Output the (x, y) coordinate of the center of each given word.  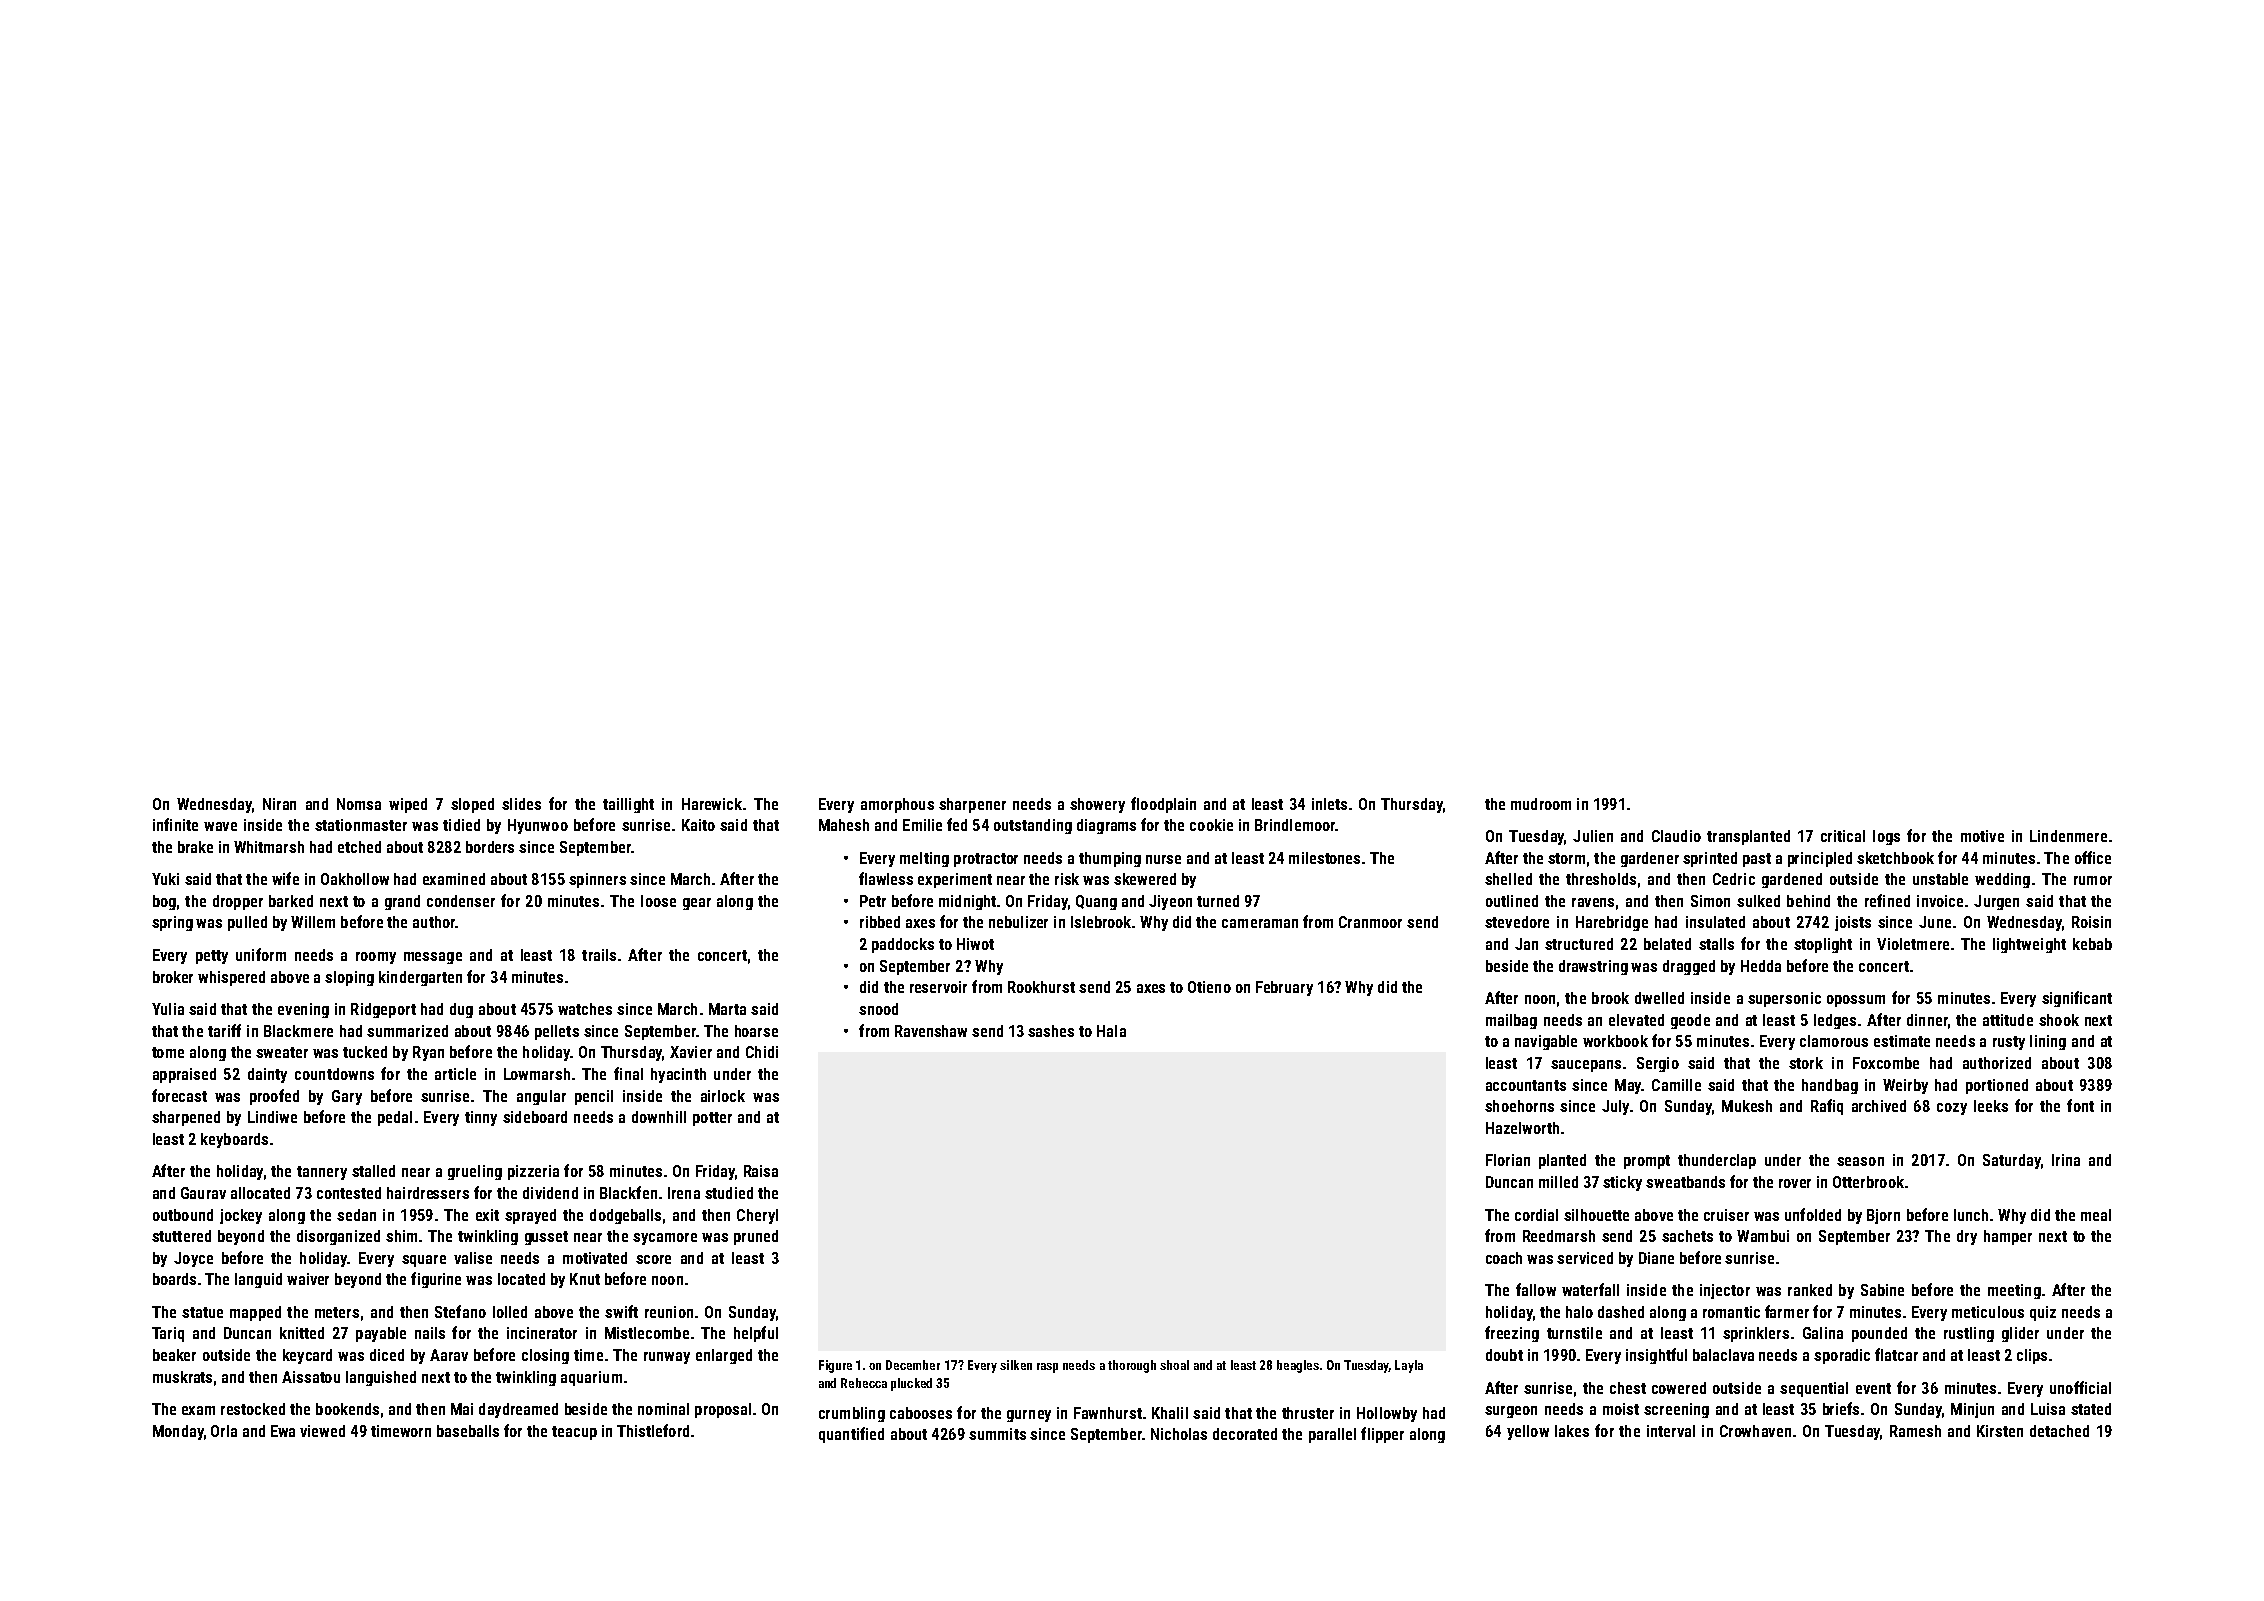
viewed (322, 1431)
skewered (1145, 879)
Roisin (2091, 922)
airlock (723, 1096)
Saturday (2011, 1161)
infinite (175, 824)
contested (349, 1193)
